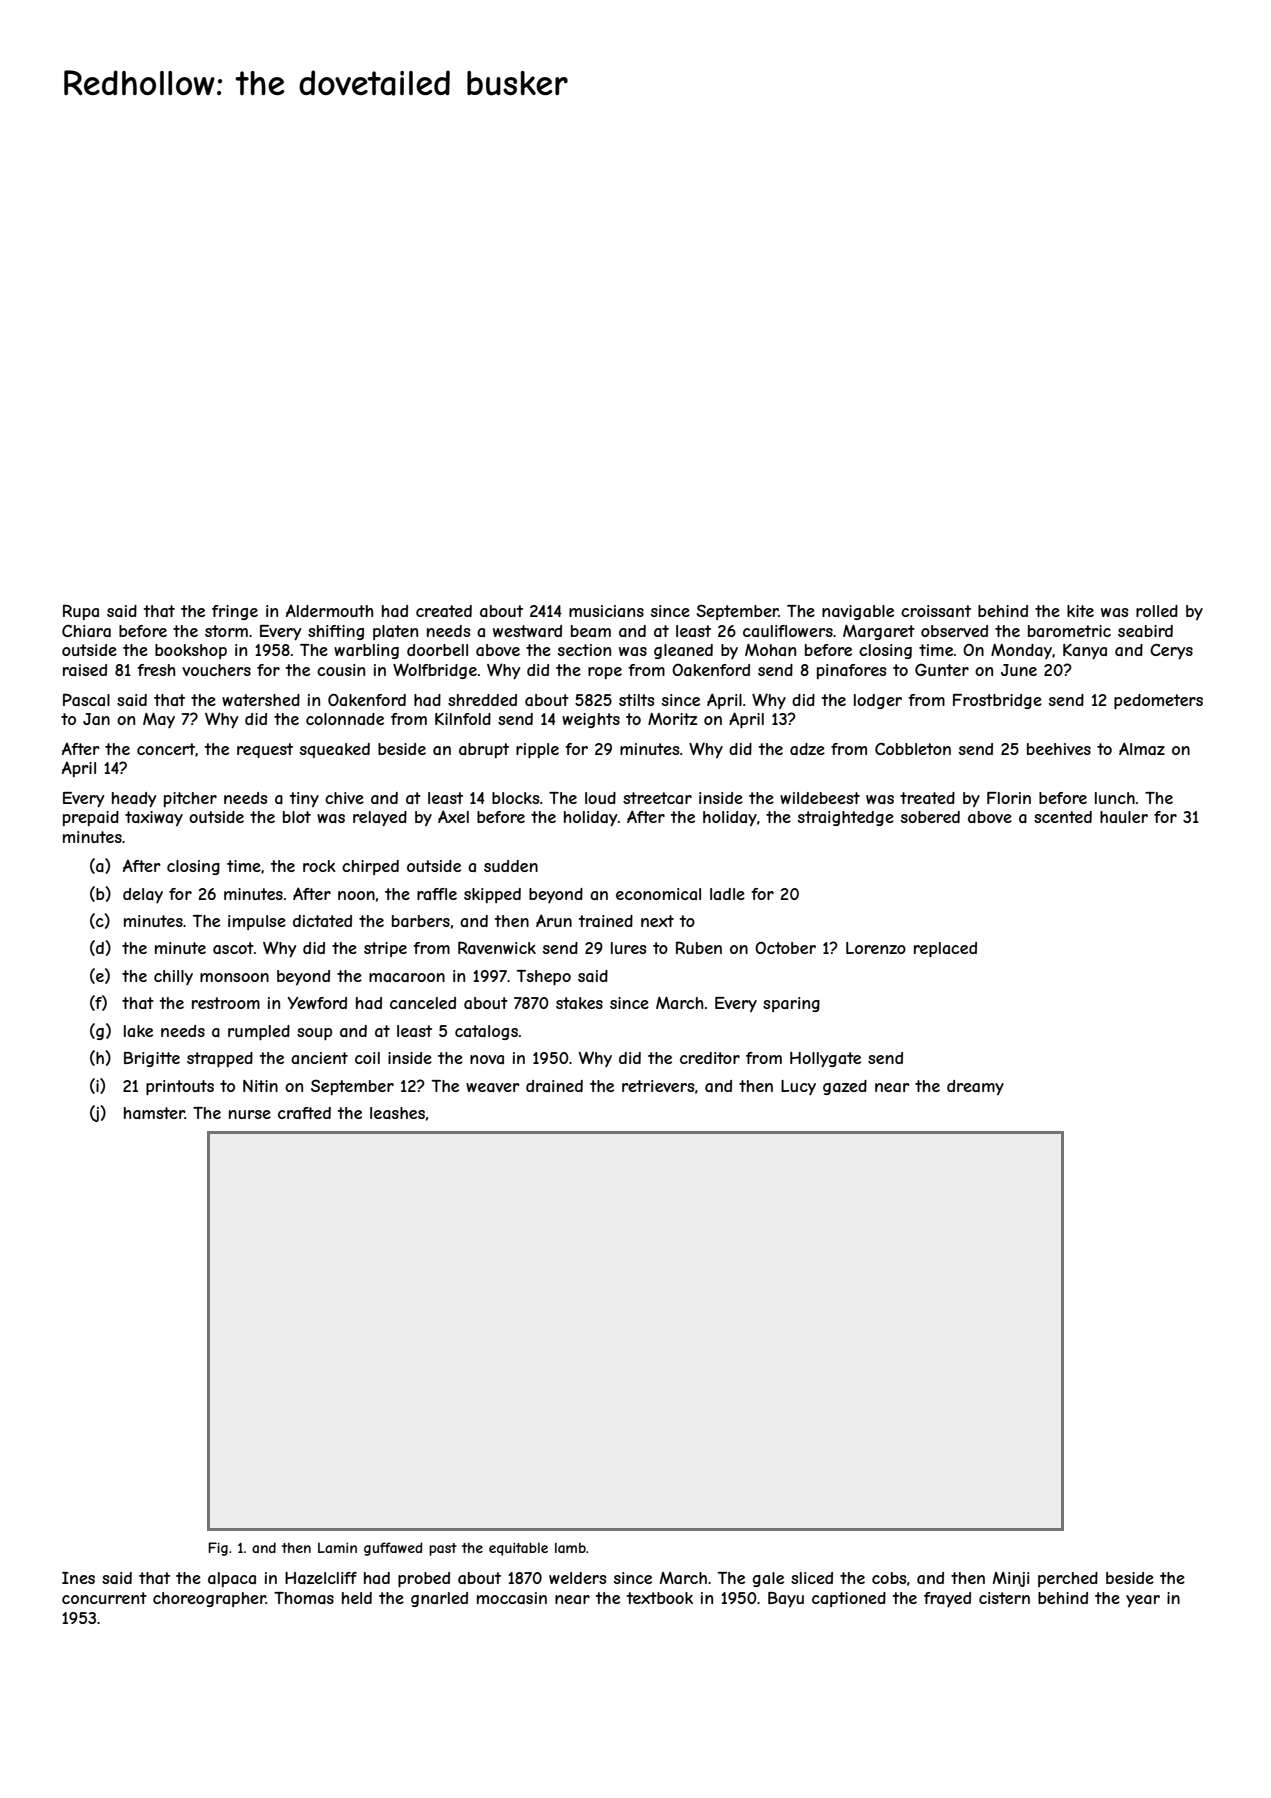  What do you see at coordinates (1009, 798) in the screenshot?
I see `Florin` at bounding box center [1009, 798].
